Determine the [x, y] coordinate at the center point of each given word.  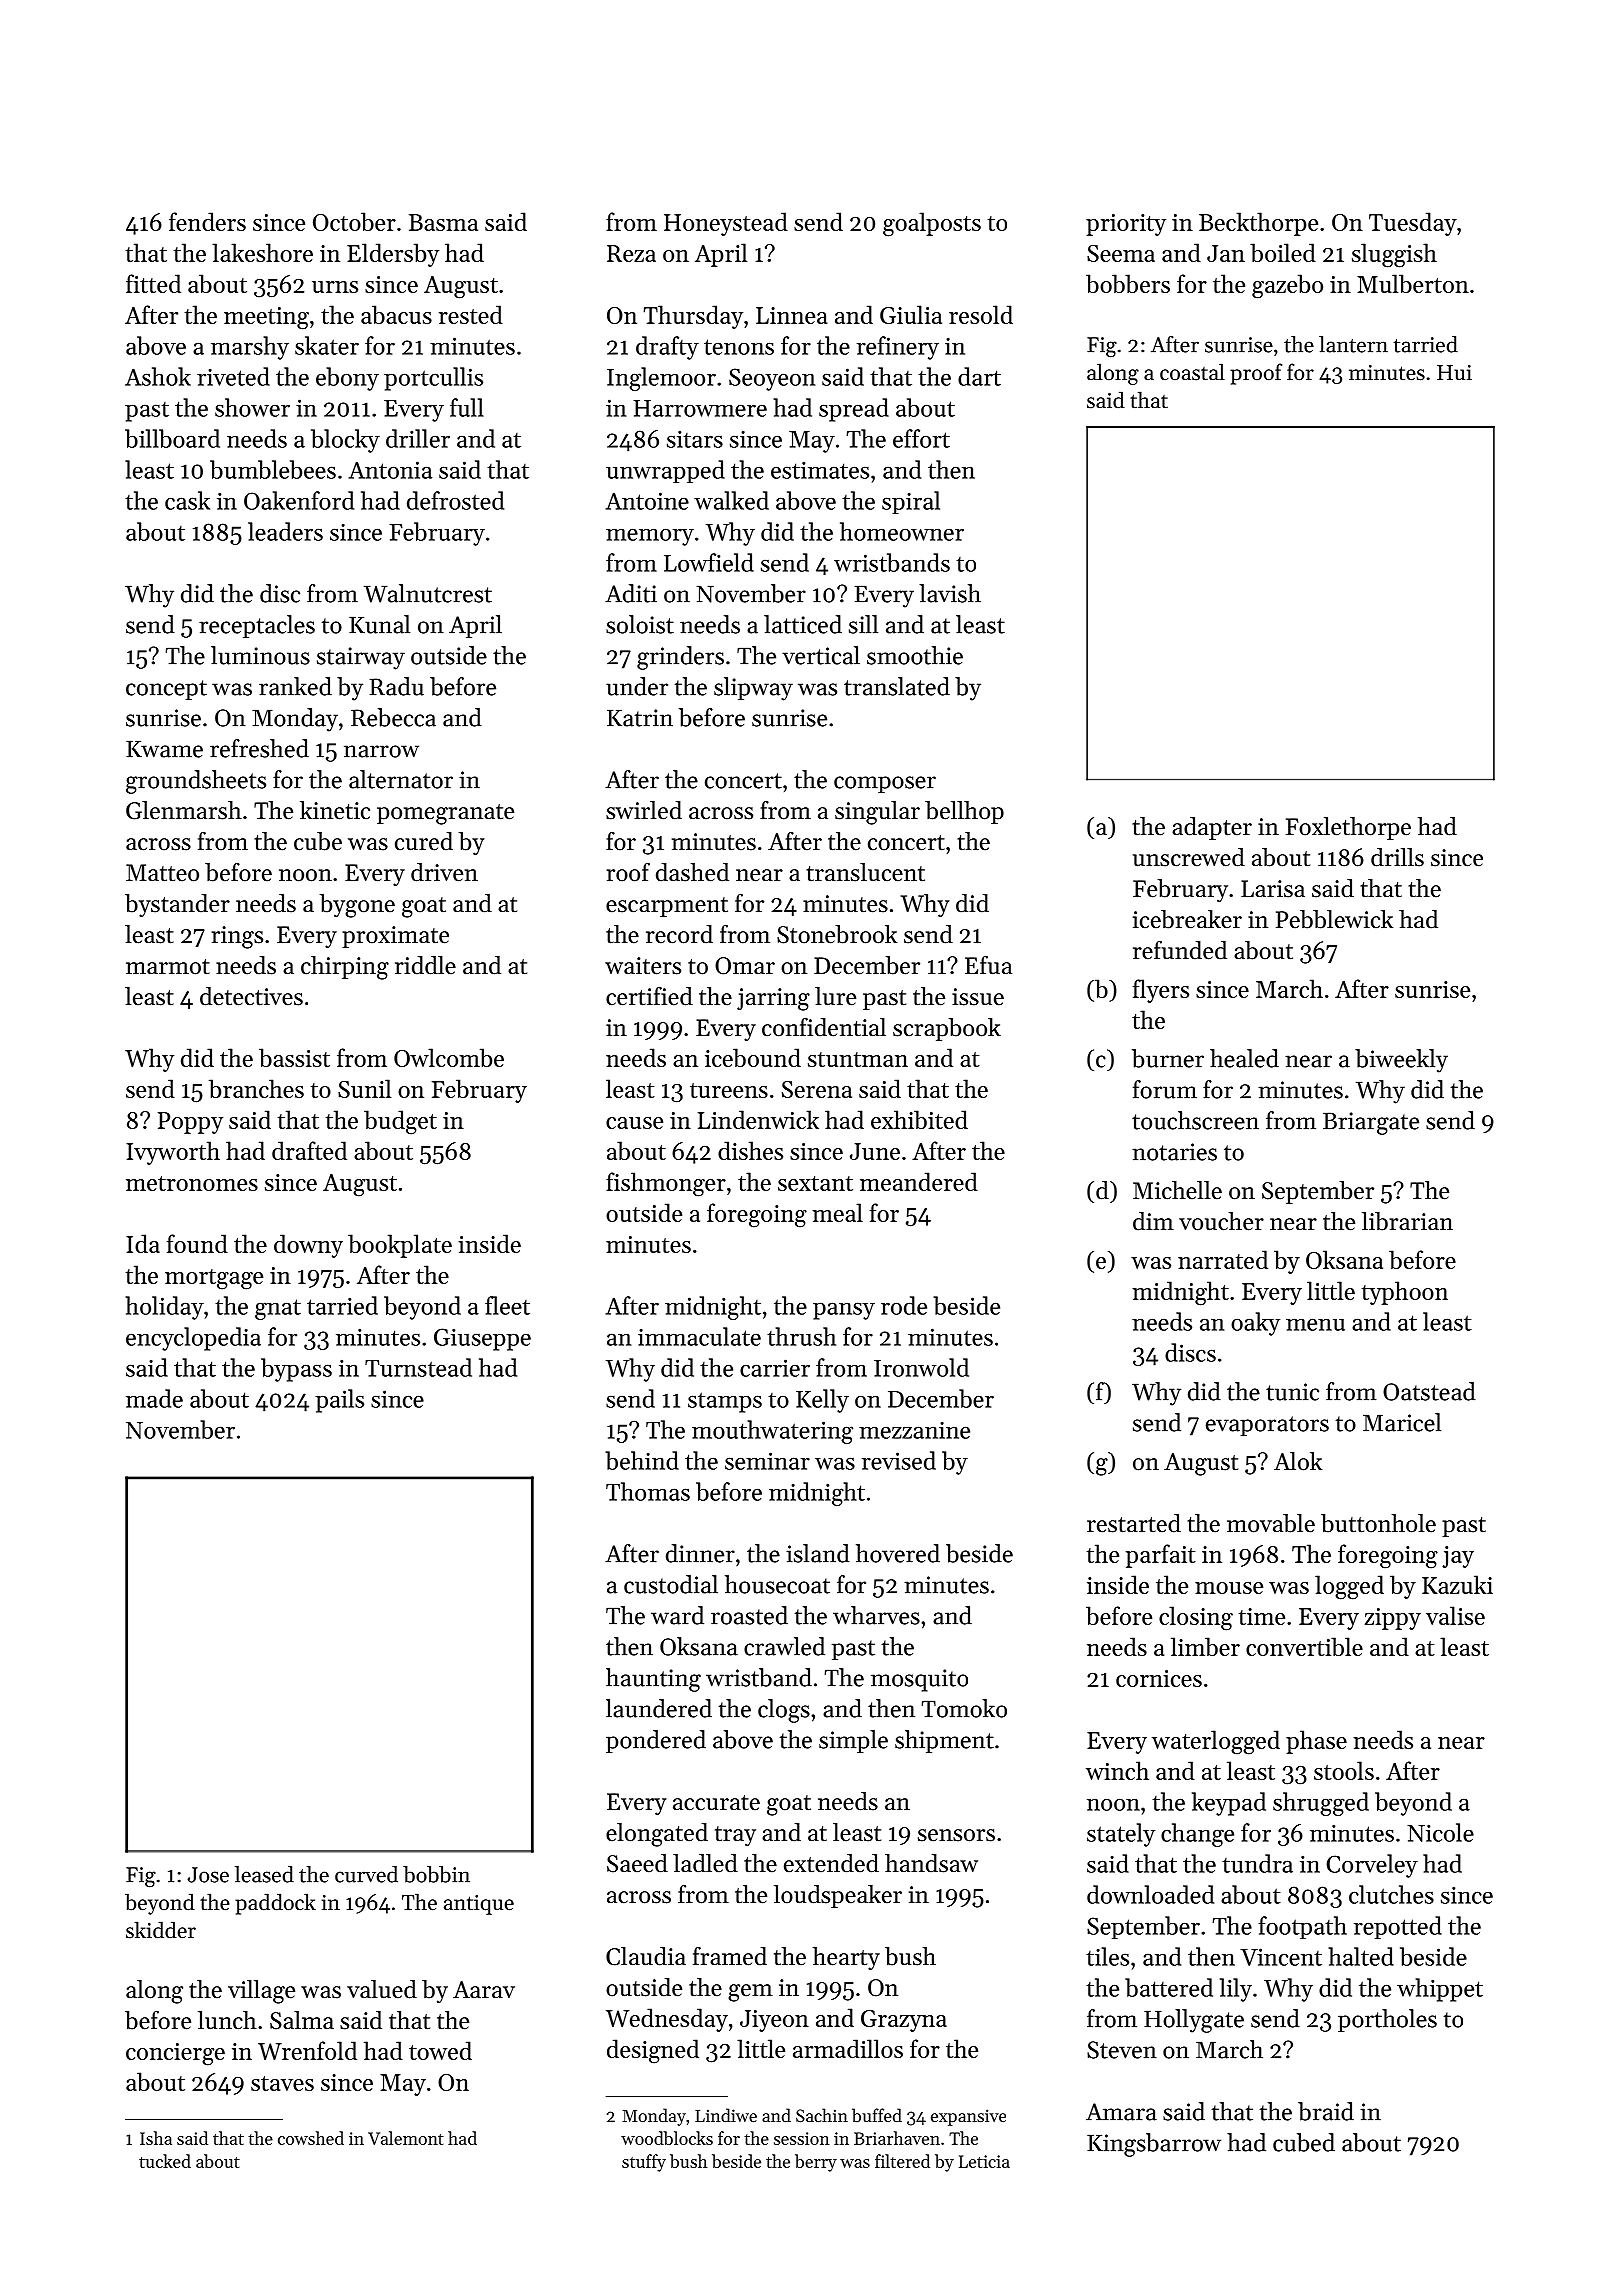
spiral [911, 502]
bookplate [400, 1246]
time [1262, 1616]
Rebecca [393, 717]
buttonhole [1378, 1523]
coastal [1192, 372]
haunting [653, 1680]
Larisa [1273, 889]
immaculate [699, 1336]
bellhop [964, 812]
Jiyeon [774, 2021]
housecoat [777, 1584]
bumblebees [273, 469]
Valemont [406, 2138]
